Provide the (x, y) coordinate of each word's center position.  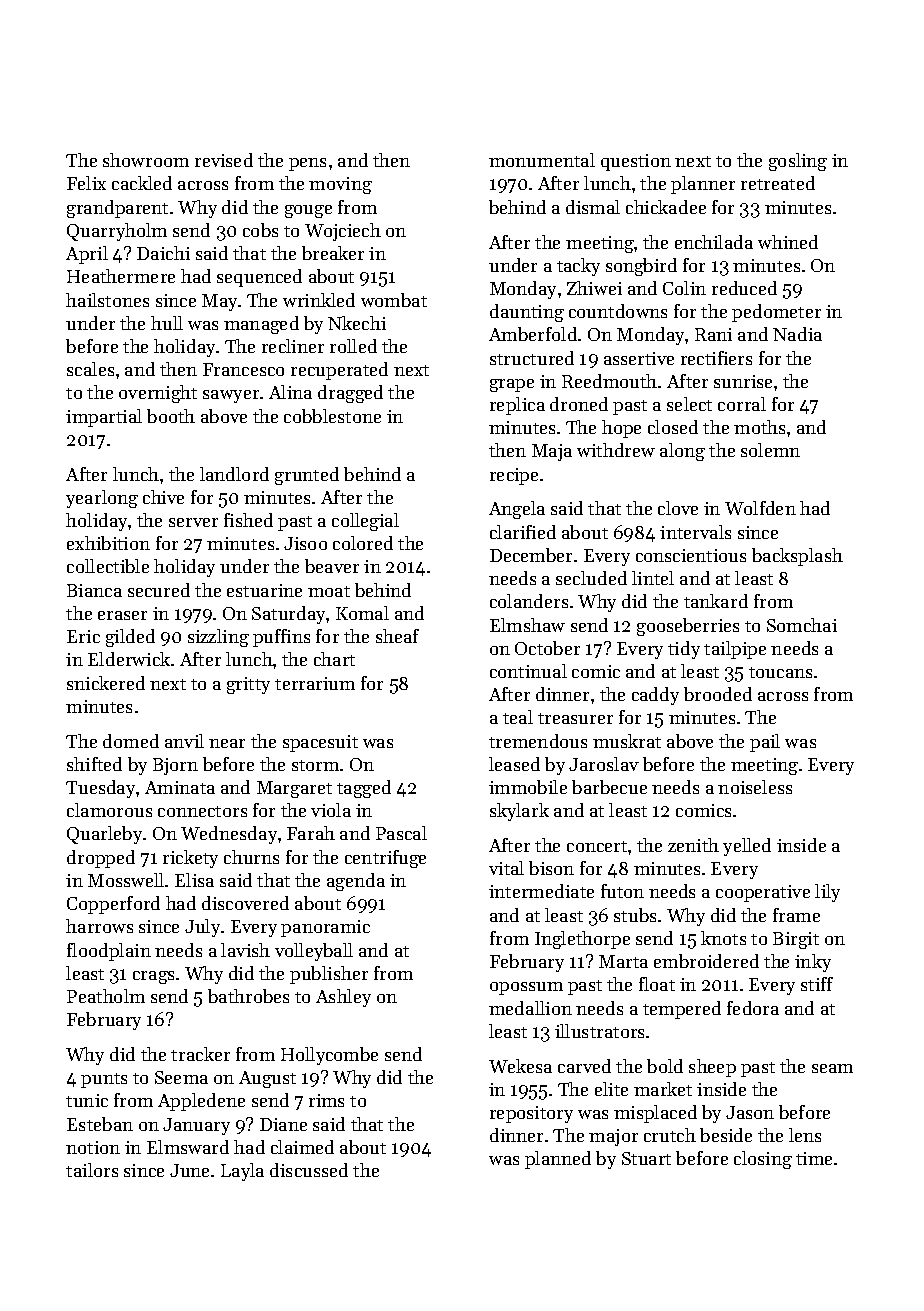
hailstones (107, 300)
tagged (364, 789)
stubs (635, 915)
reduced (744, 288)
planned (558, 1160)
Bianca (94, 590)
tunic (87, 1100)
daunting (527, 313)
